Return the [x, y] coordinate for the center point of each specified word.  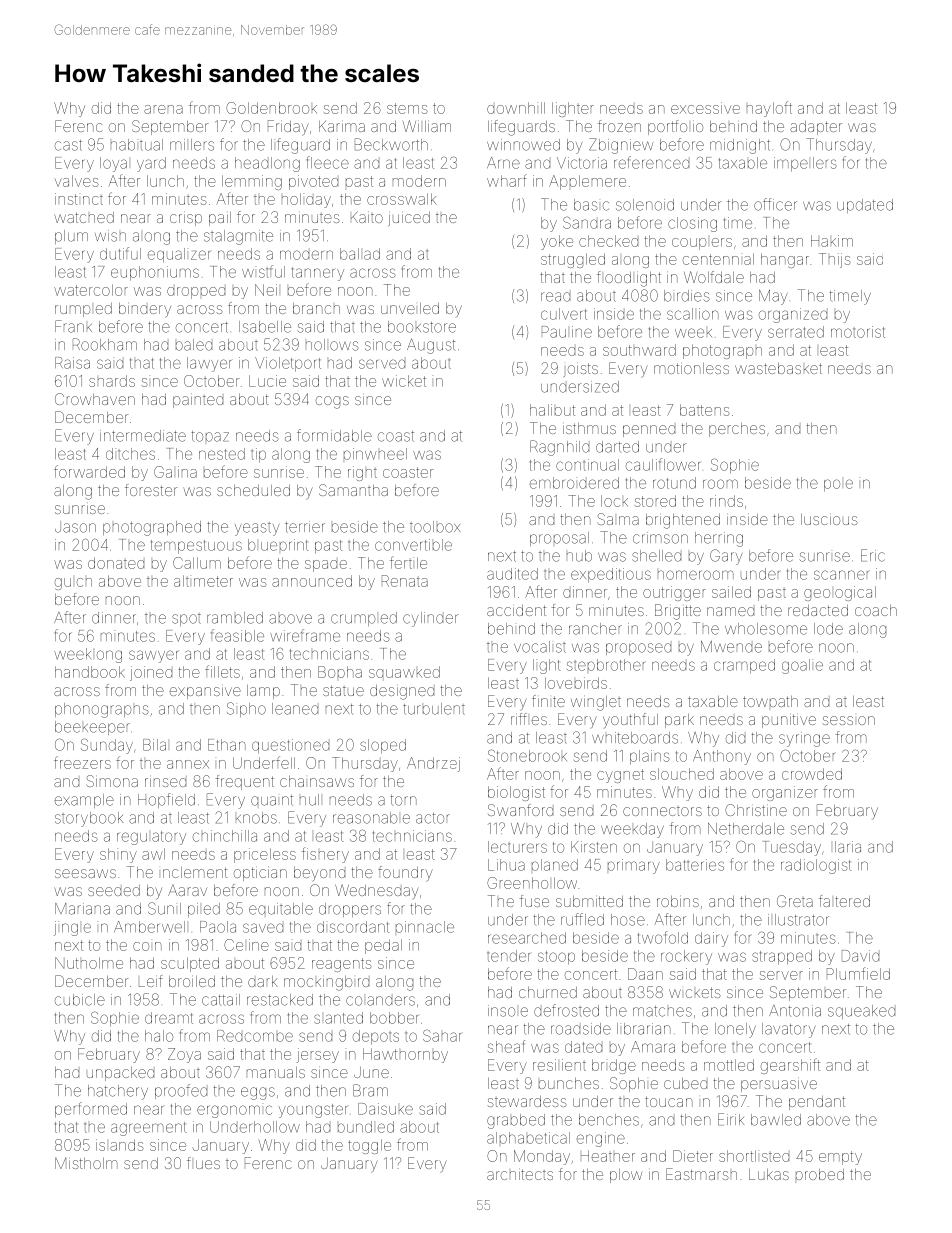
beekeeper [92, 728]
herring [719, 539]
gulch [73, 584]
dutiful [120, 253]
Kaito [367, 217]
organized [793, 315]
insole [508, 1011]
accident [516, 610]
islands [120, 1145]
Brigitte [678, 612]
